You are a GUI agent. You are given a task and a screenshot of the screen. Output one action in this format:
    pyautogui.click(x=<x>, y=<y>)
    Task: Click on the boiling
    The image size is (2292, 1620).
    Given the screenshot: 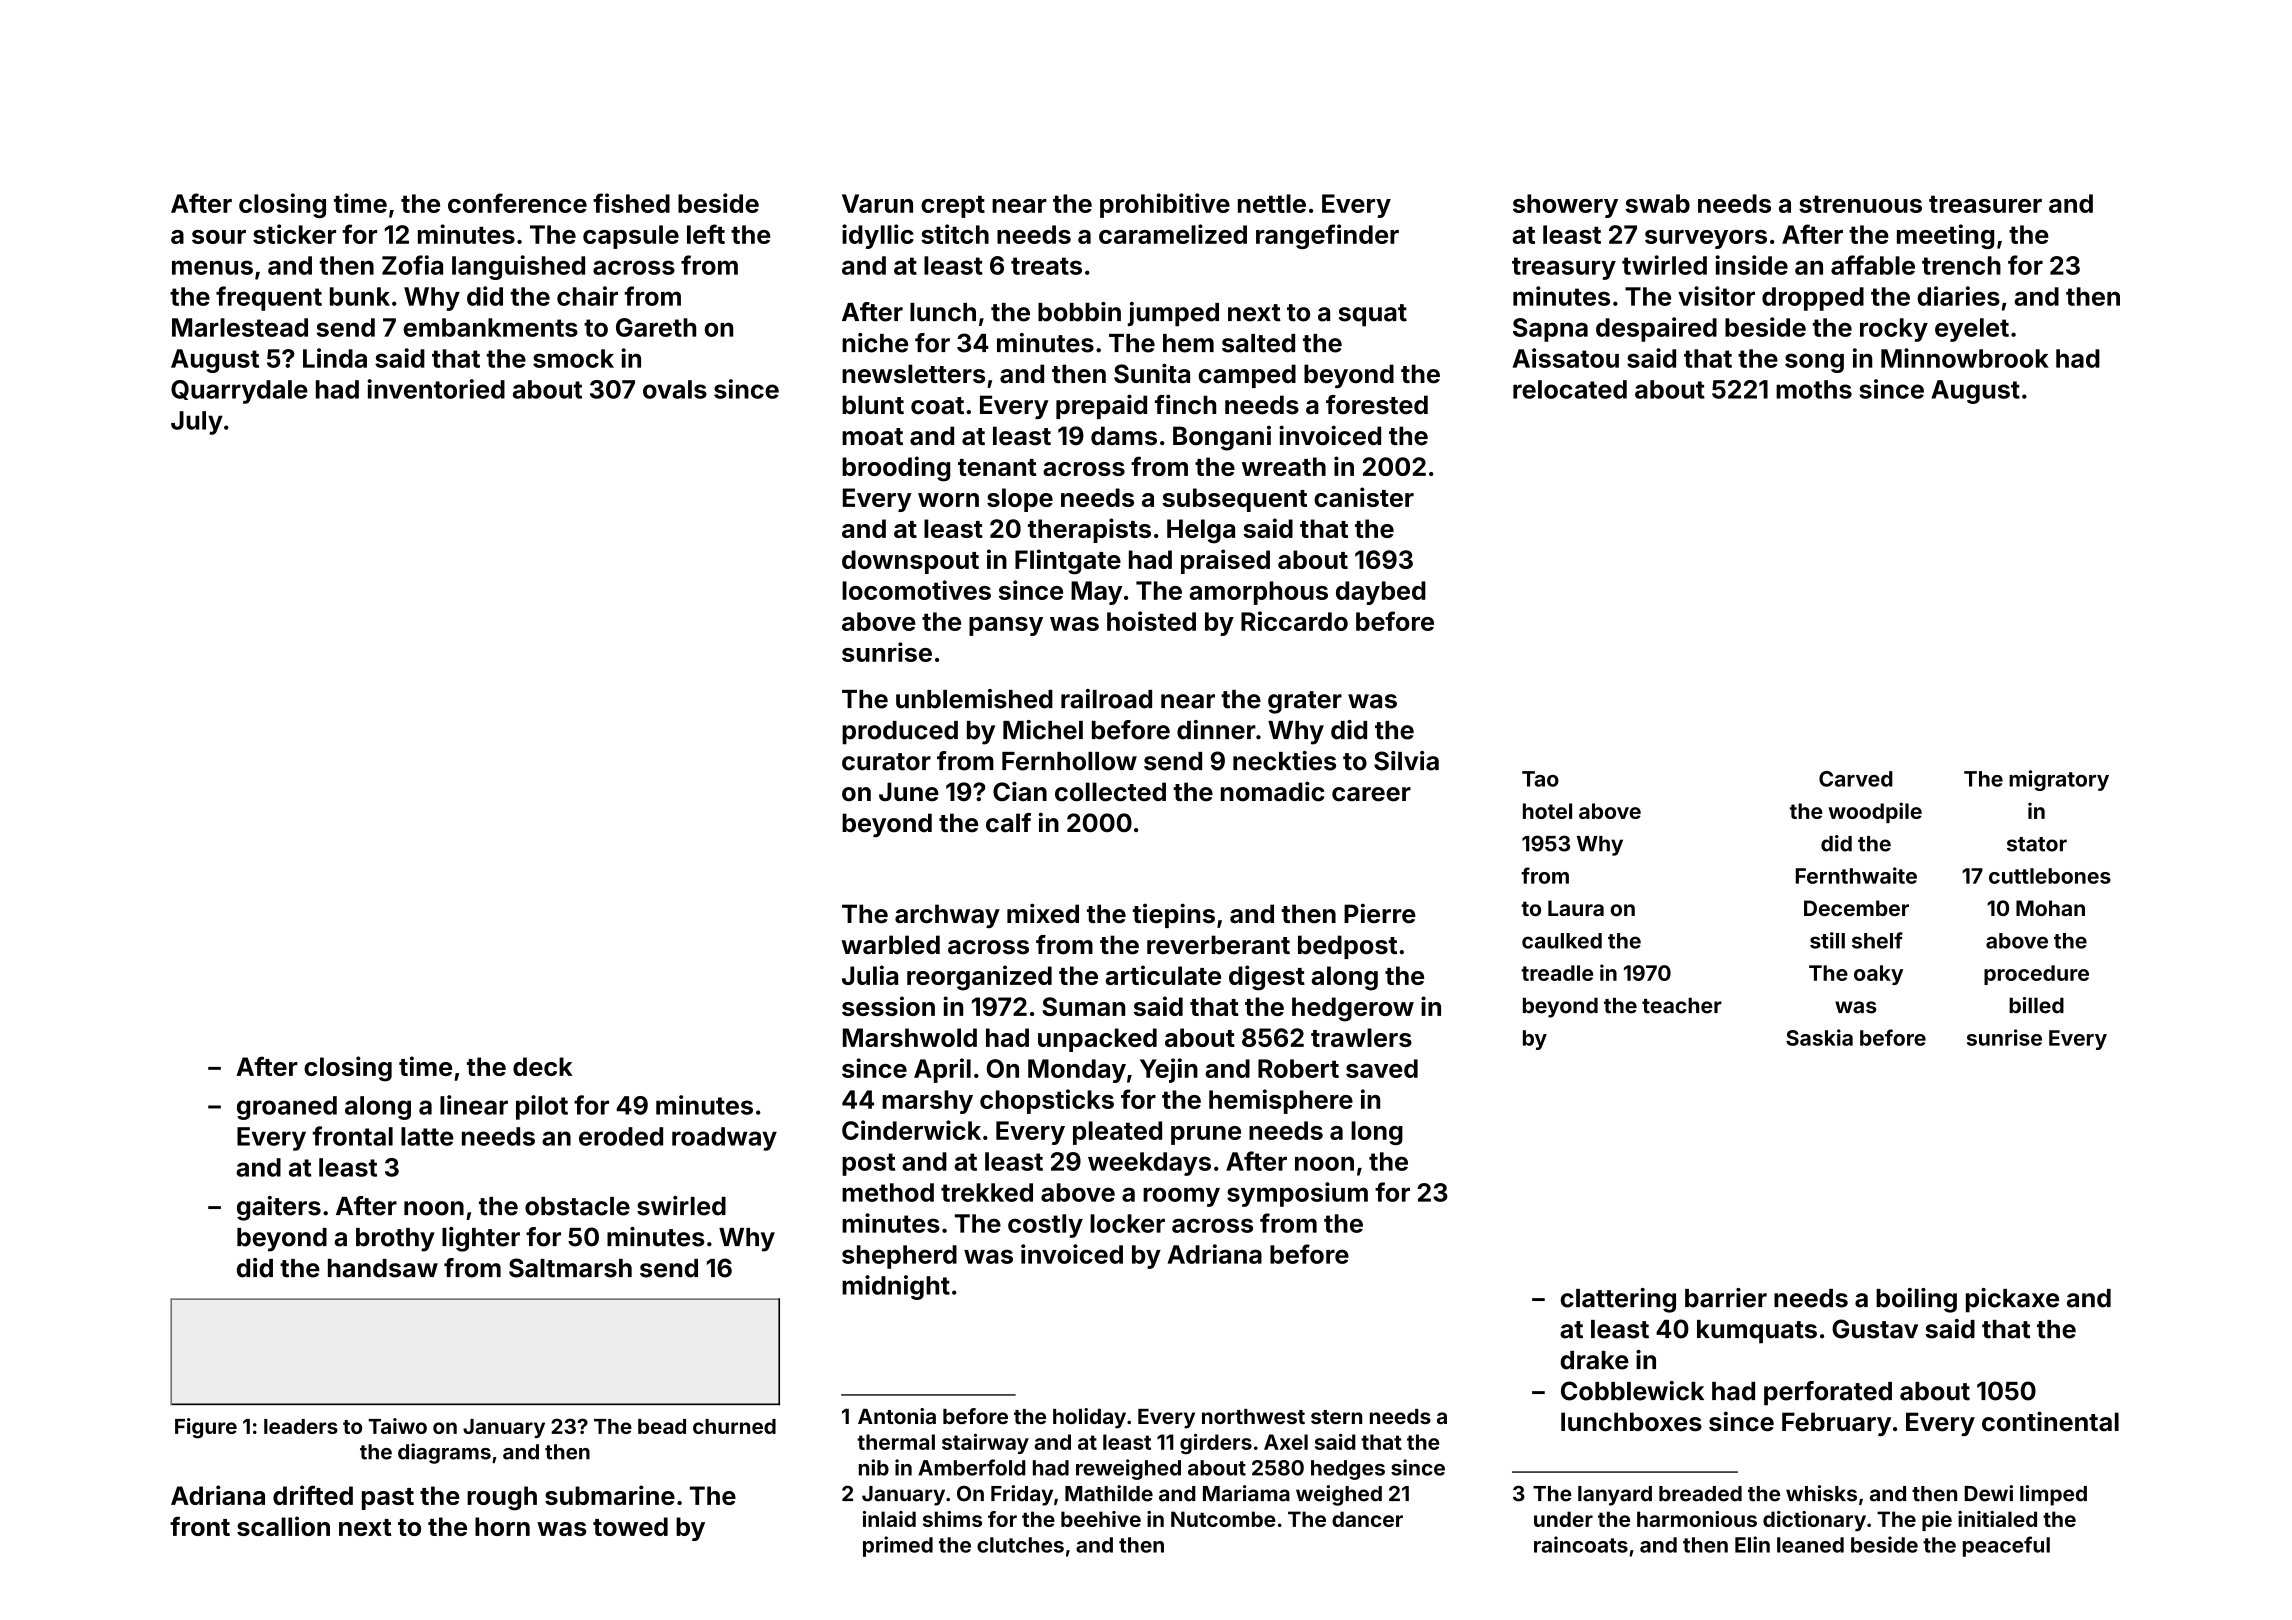 What is the action you would take?
    pyautogui.click(x=1916, y=1300)
